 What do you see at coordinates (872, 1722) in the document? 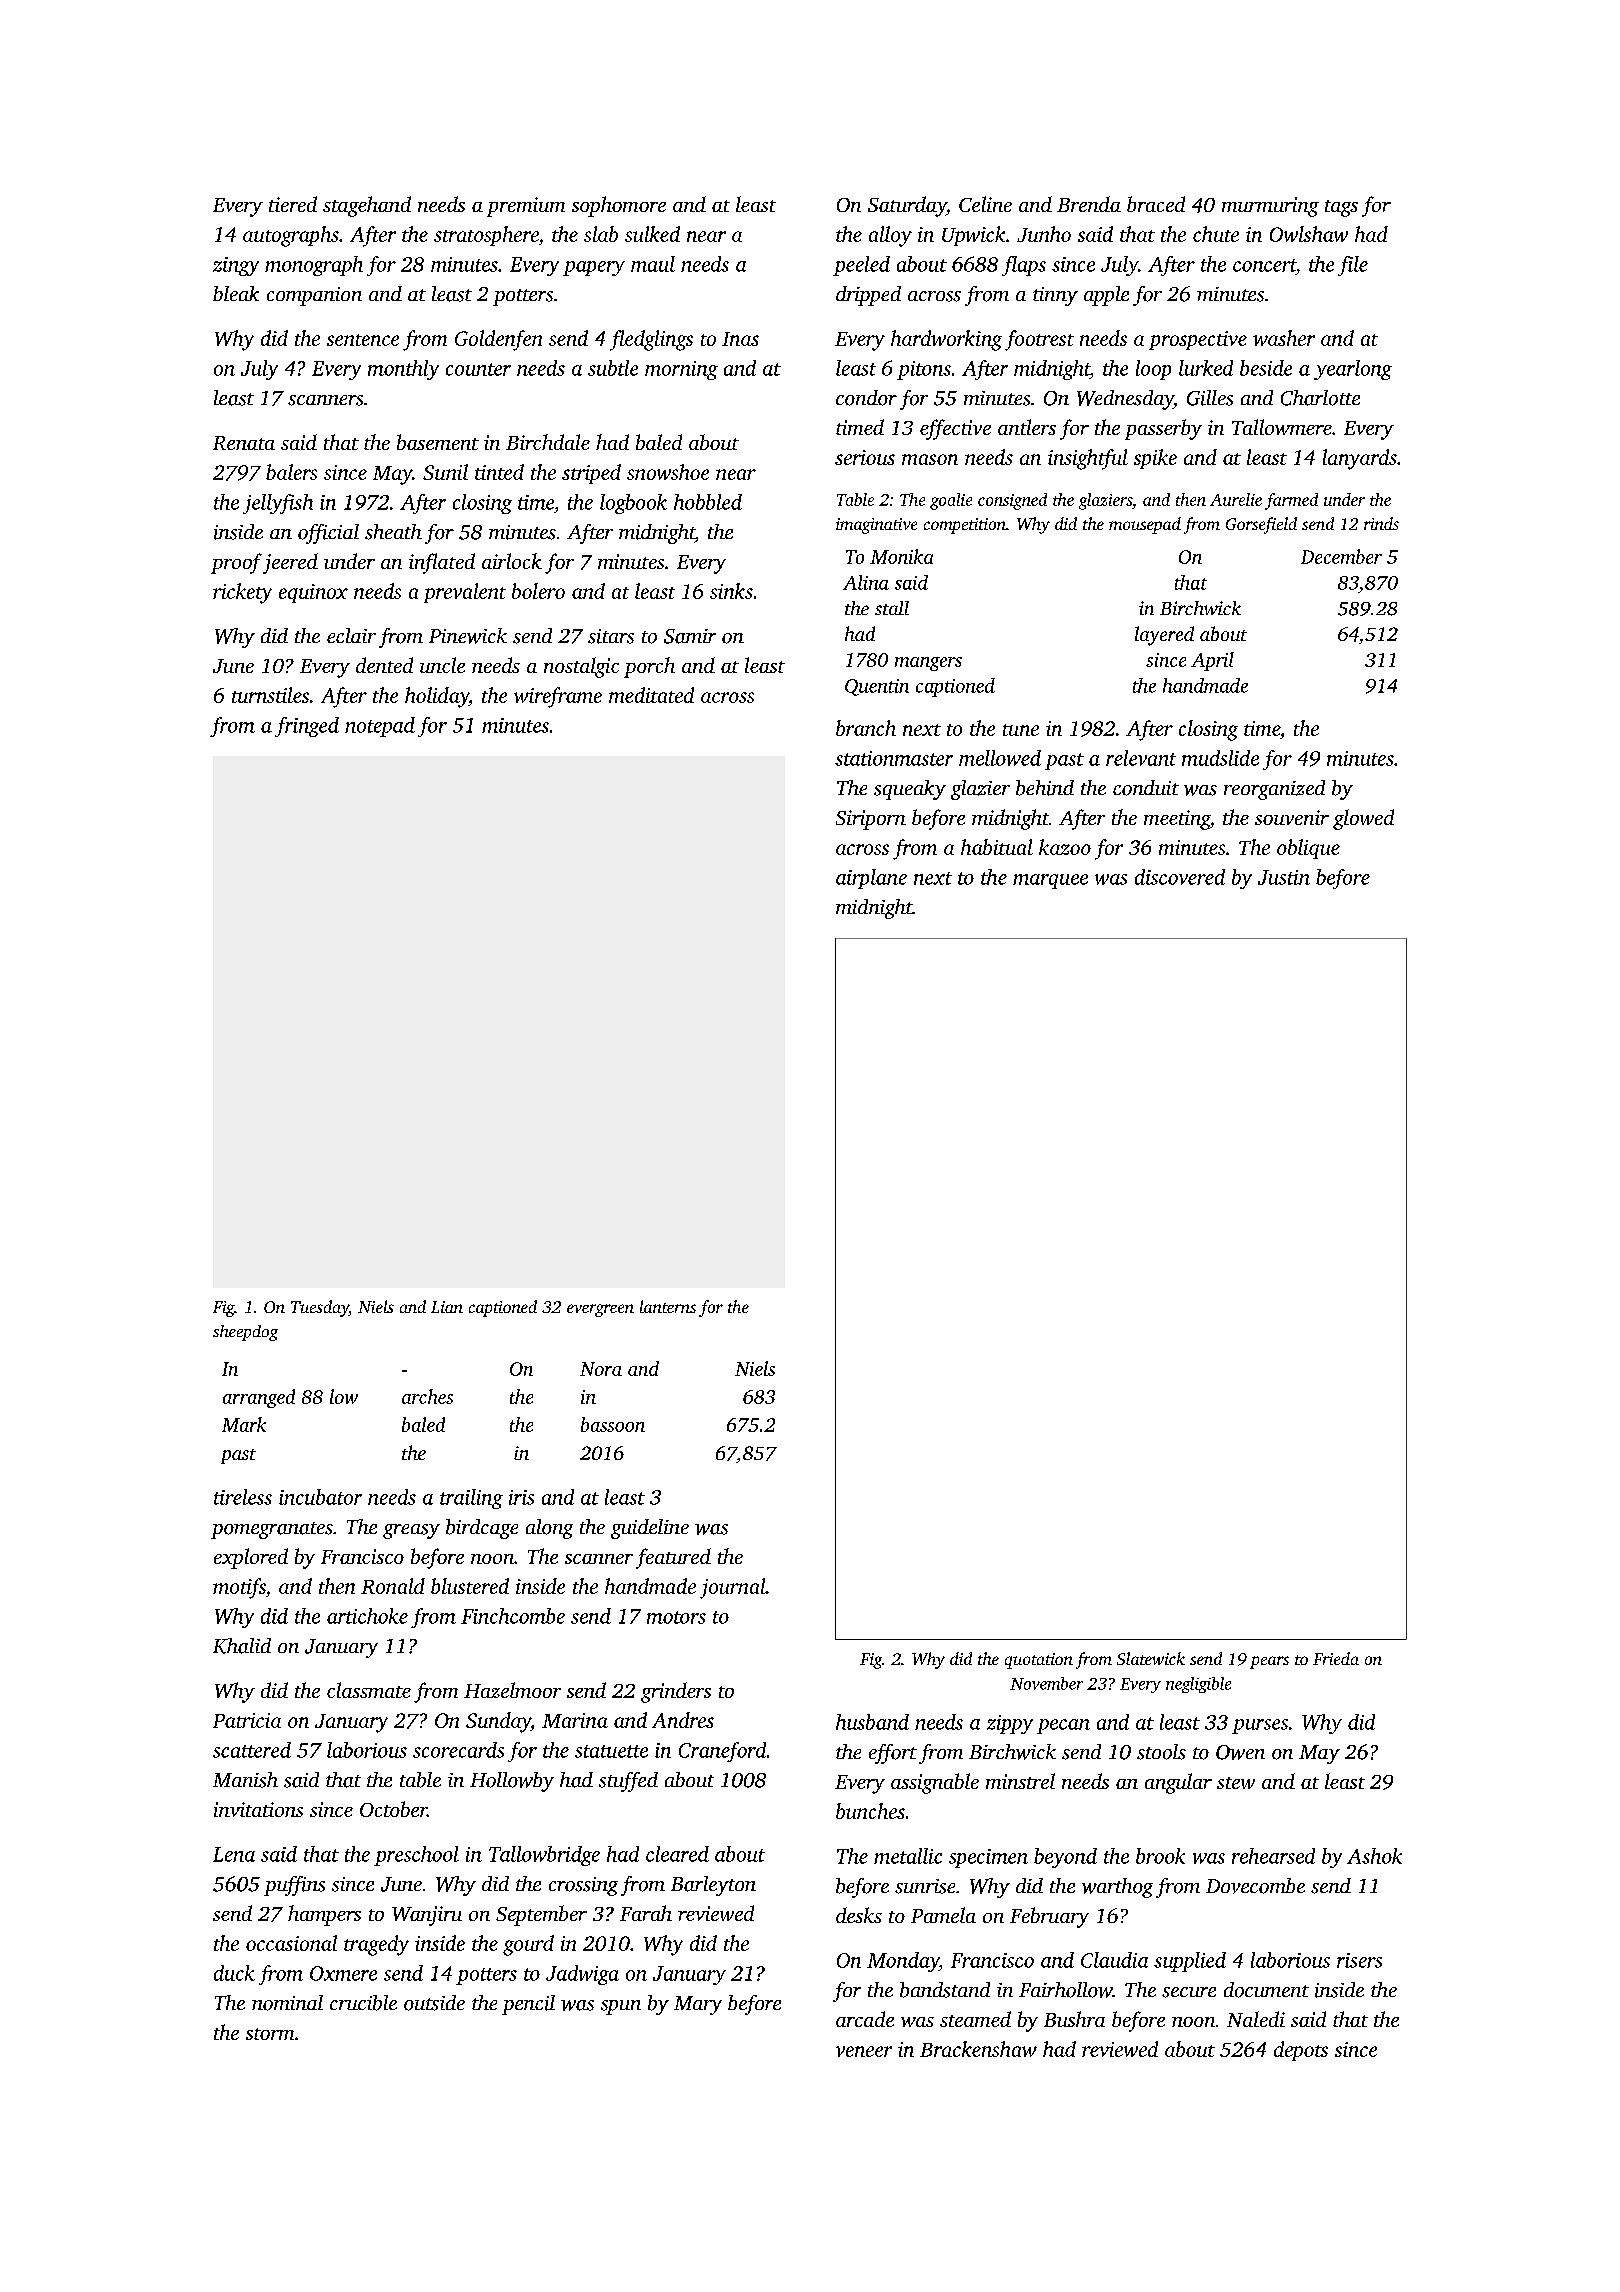
I see `husband` at bounding box center [872, 1722].
